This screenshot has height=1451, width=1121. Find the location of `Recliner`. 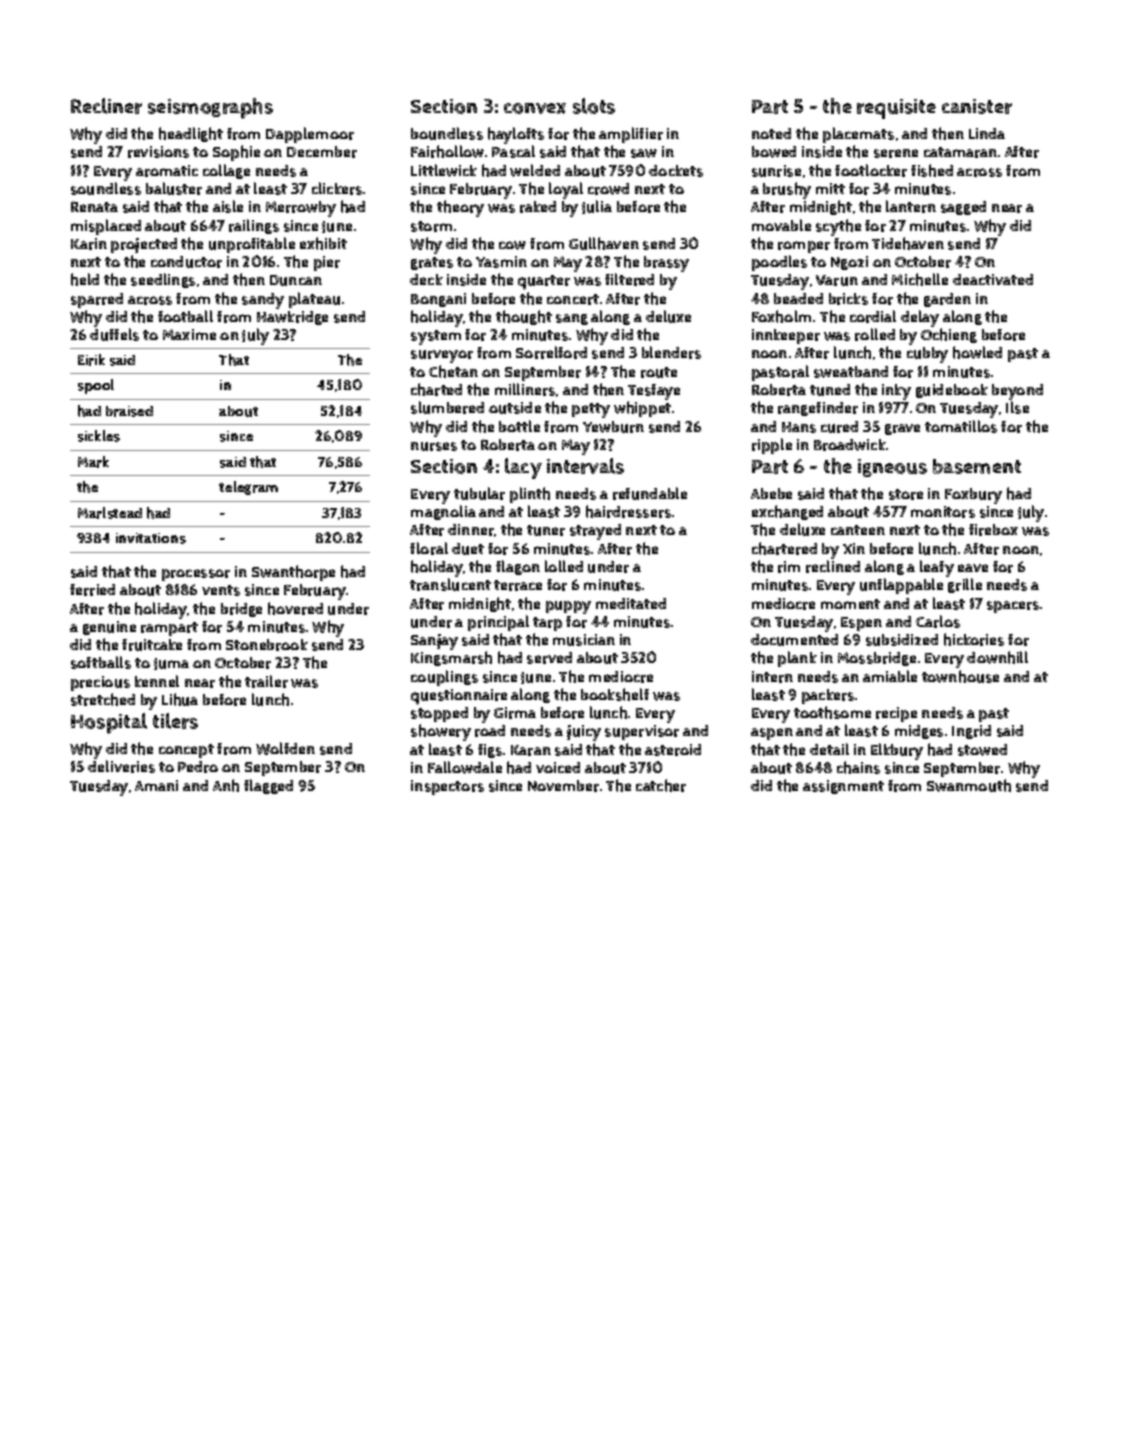

Recliner is located at coordinates (106, 106).
